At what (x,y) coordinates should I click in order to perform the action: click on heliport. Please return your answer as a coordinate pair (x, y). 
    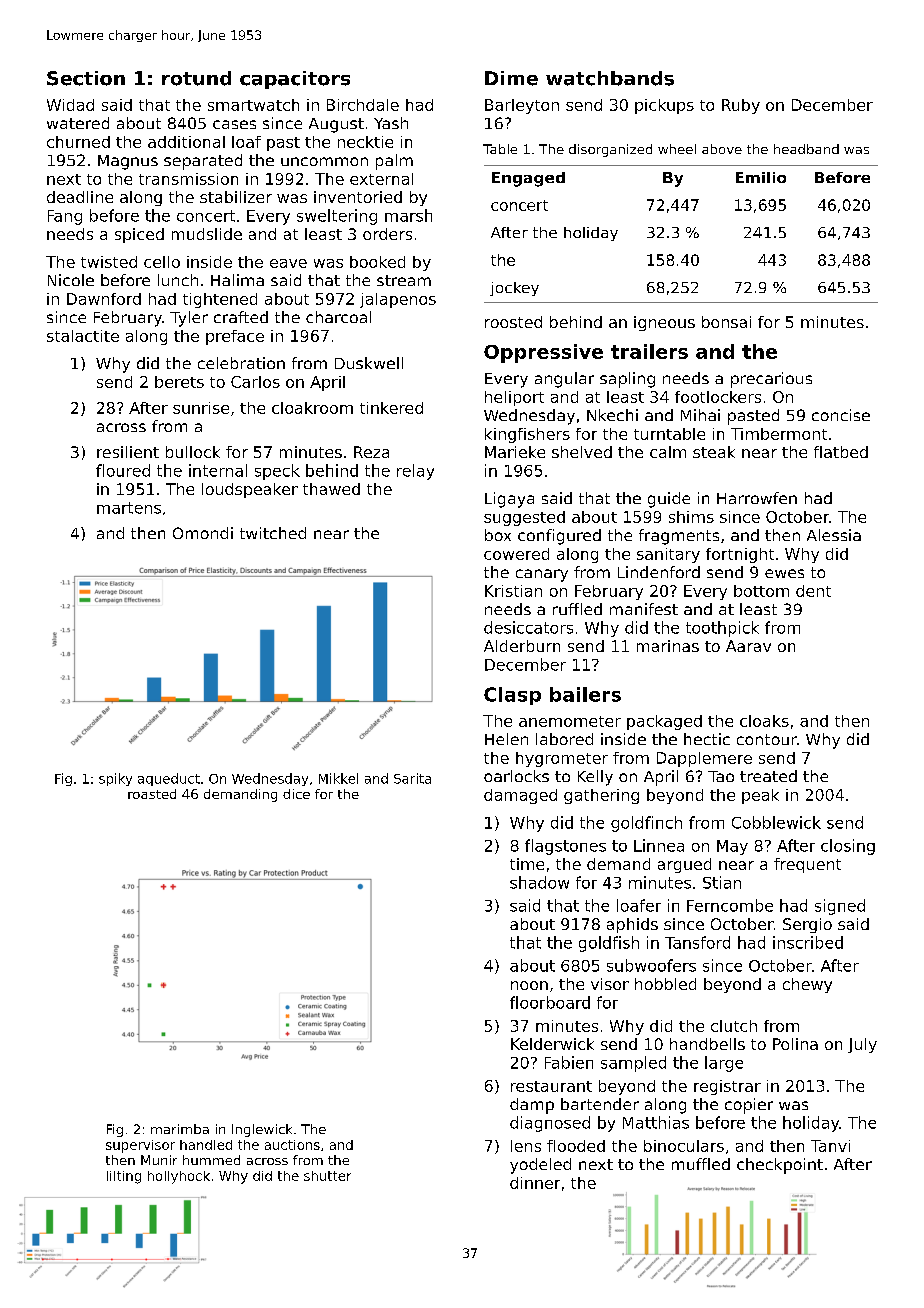
    Looking at the image, I should click on (514, 398).
